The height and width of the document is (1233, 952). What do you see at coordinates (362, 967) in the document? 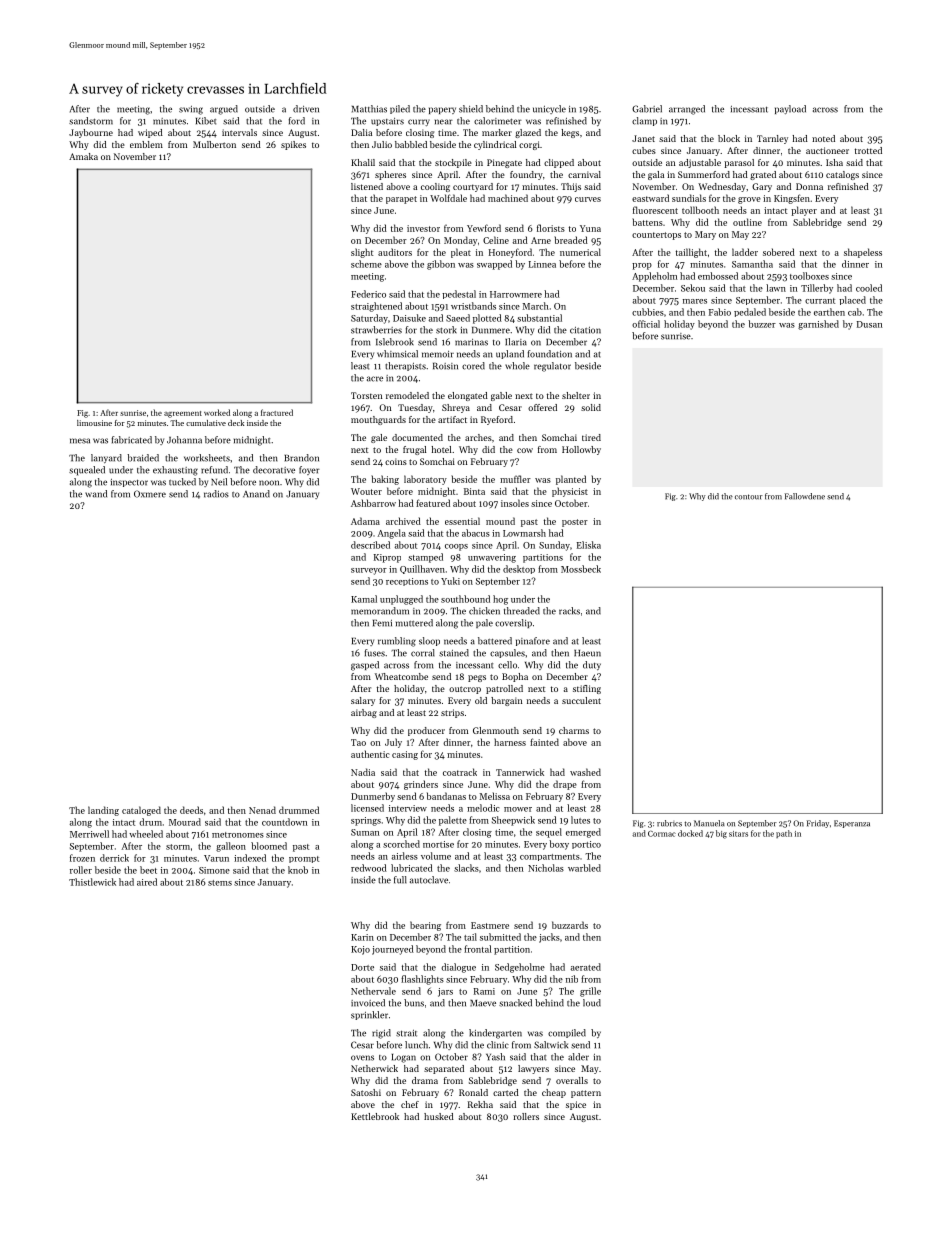
I see `Dorte` at bounding box center [362, 967].
